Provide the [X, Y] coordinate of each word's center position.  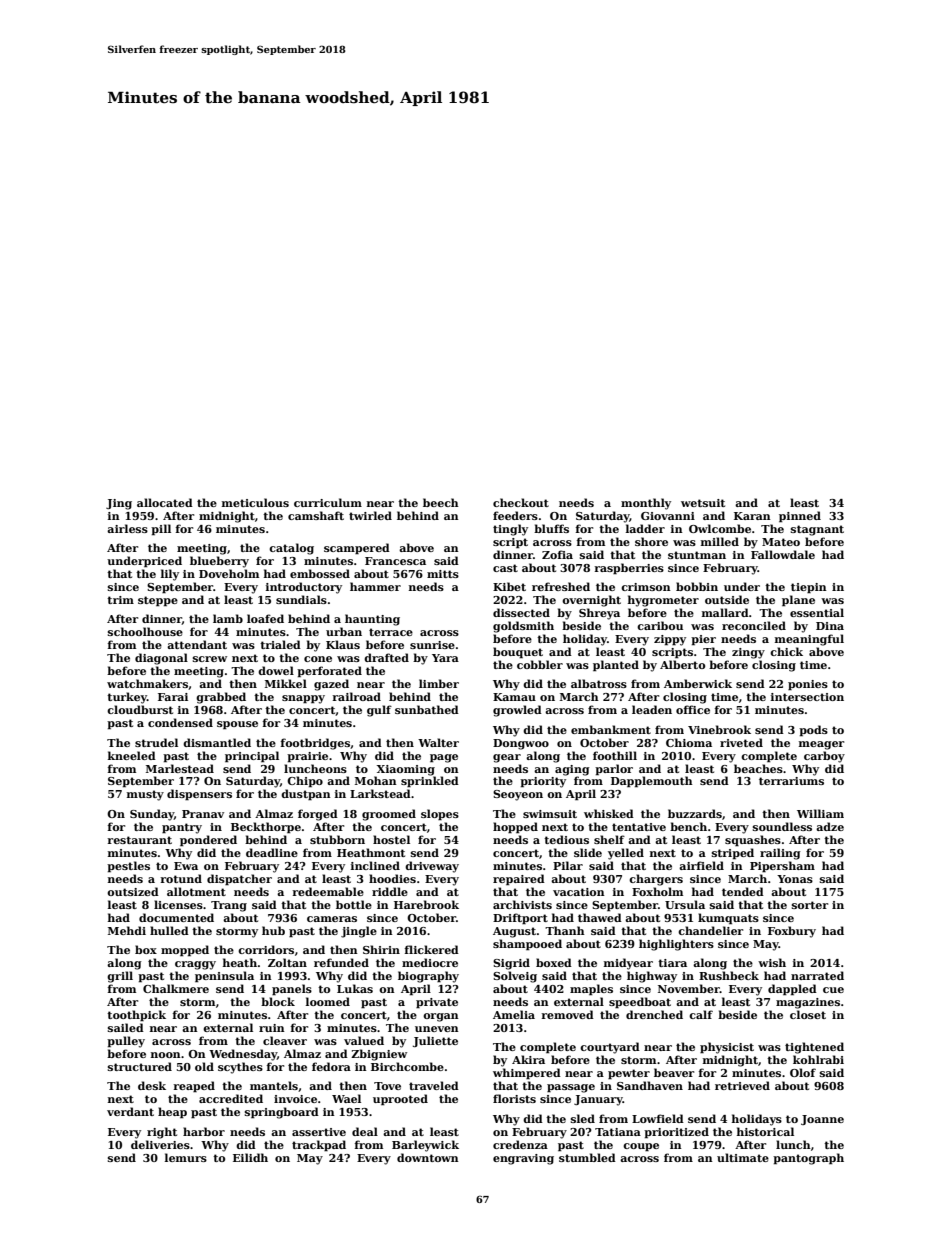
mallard [725, 612]
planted [616, 666]
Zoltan [287, 962]
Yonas [795, 879]
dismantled [217, 742]
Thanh [565, 930]
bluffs [551, 528]
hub [273, 930]
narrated [817, 975]
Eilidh [250, 1157]
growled [517, 711]
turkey [127, 698]
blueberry [219, 562]
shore [651, 541]
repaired [519, 880]
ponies [808, 685]
